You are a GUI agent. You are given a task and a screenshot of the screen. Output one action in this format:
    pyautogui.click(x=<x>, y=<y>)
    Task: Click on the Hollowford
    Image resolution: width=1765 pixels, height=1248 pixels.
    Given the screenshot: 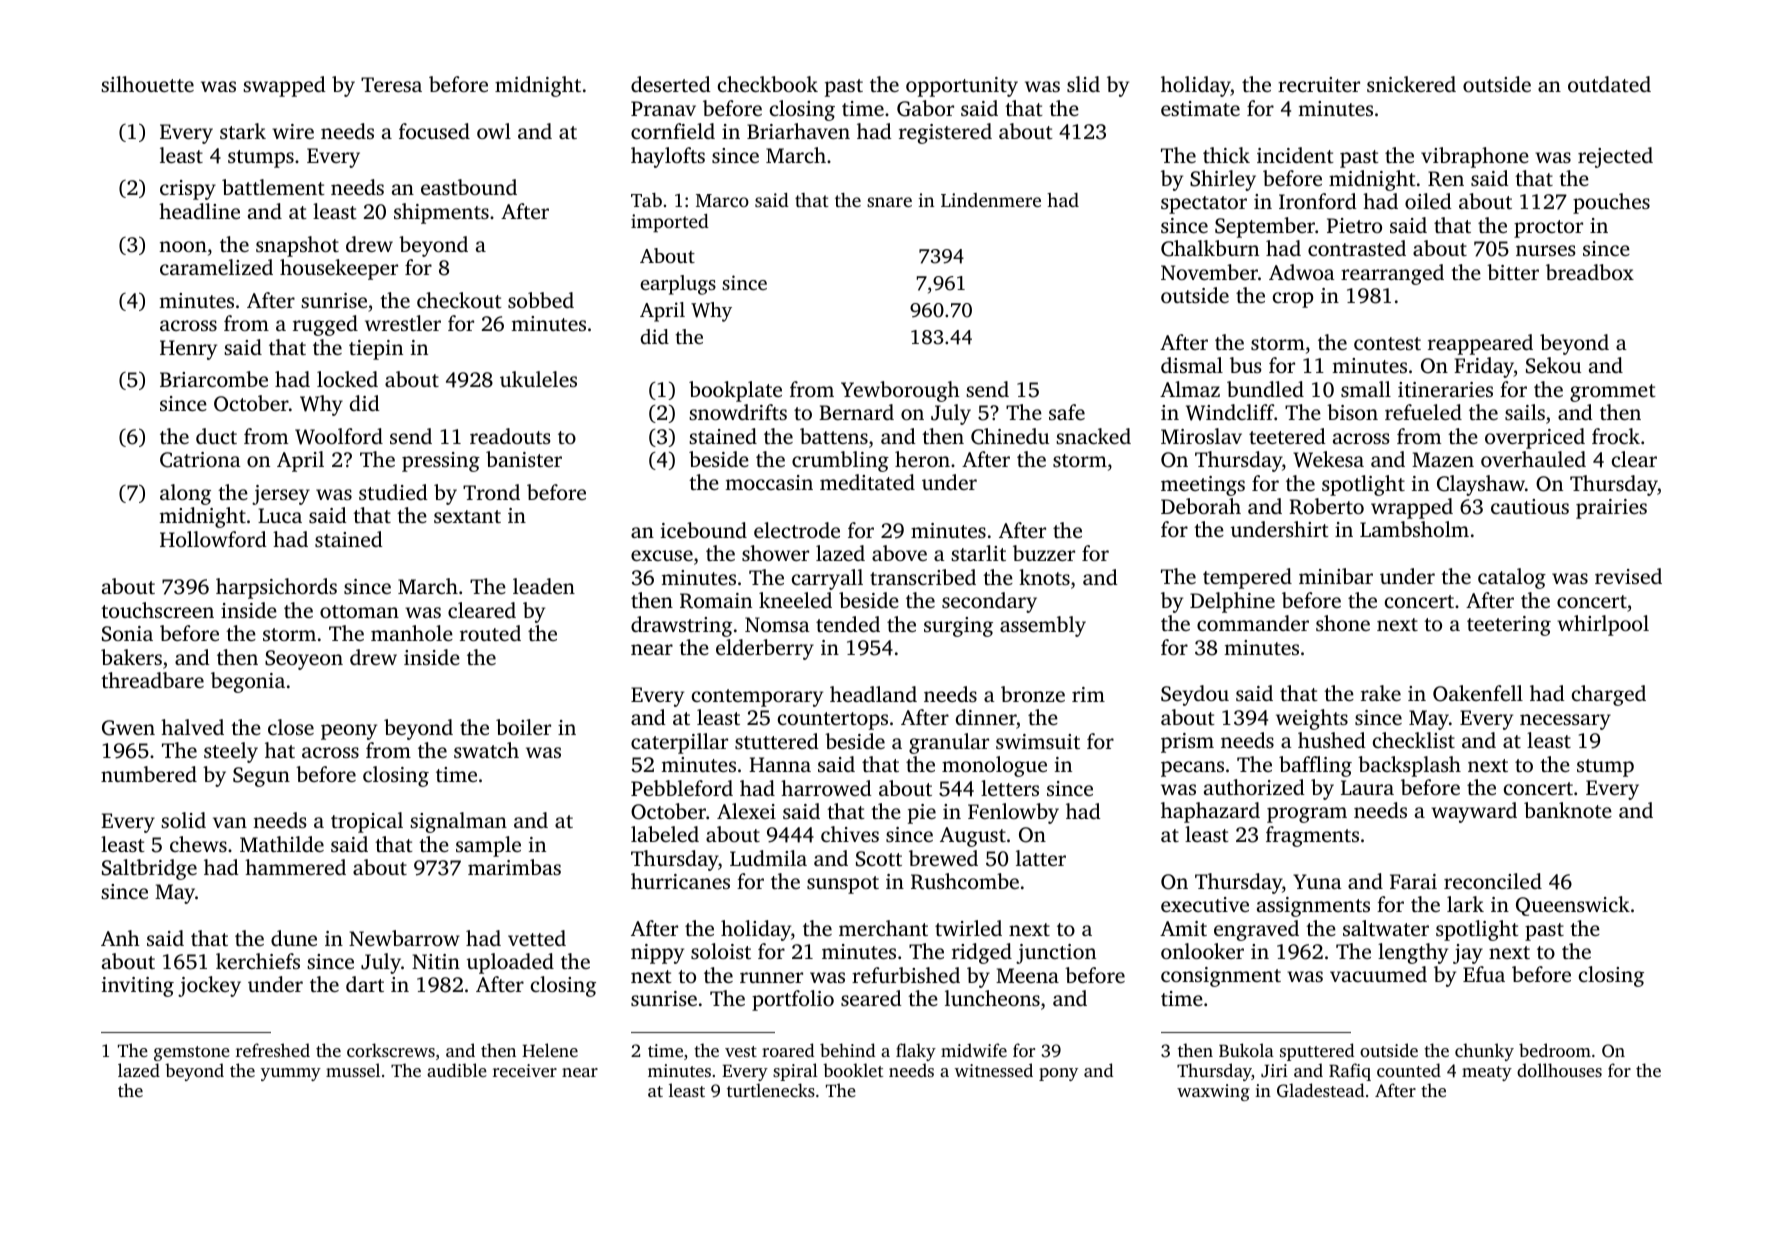 What is the action you would take?
    pyautogui.click(x=213, y=539)
